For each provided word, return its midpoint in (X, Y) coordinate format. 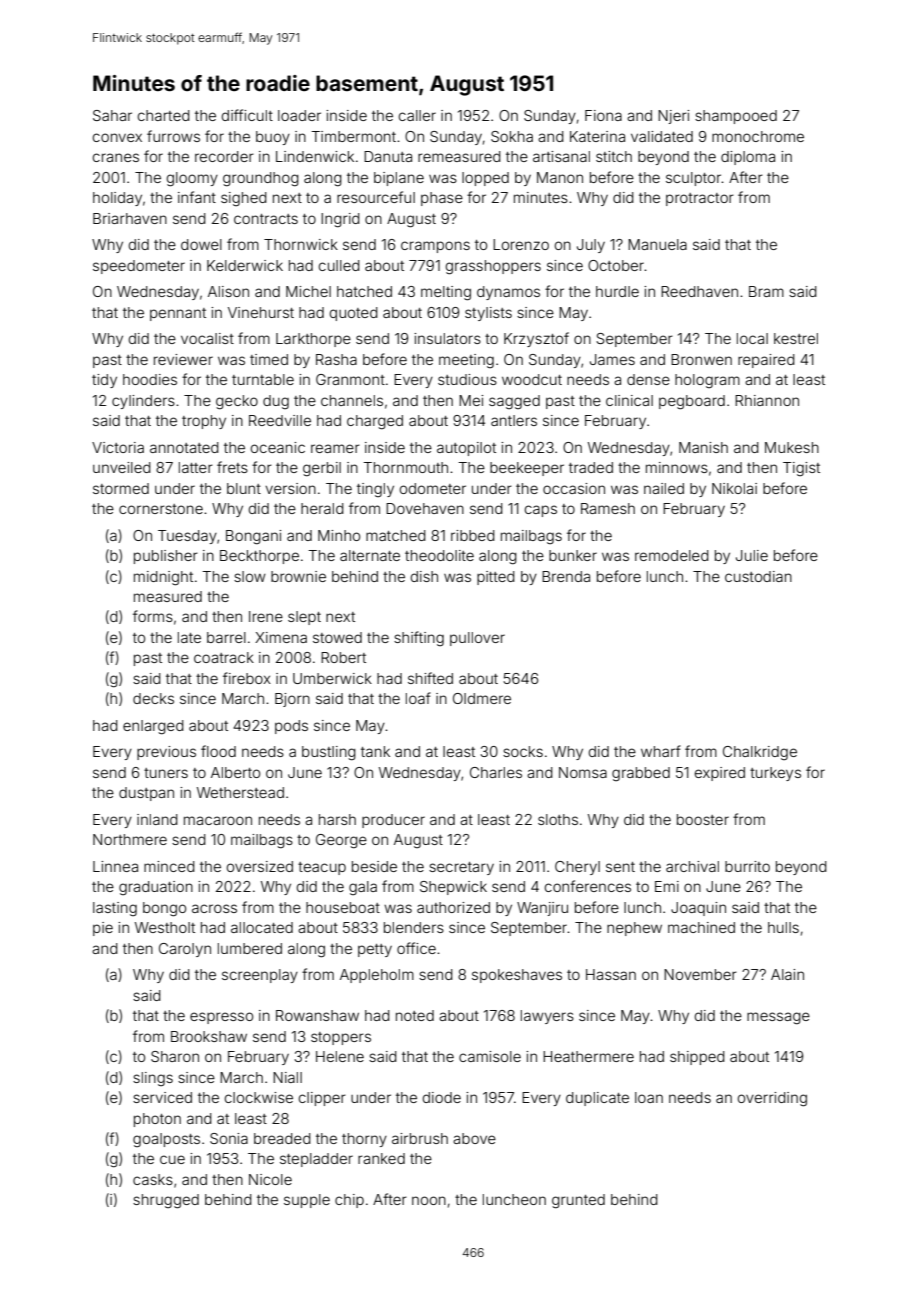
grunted (578, 1201)
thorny (364, 1140)
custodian (758, 576)
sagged (514, 402)
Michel (308, 291)
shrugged (166, 1201)
